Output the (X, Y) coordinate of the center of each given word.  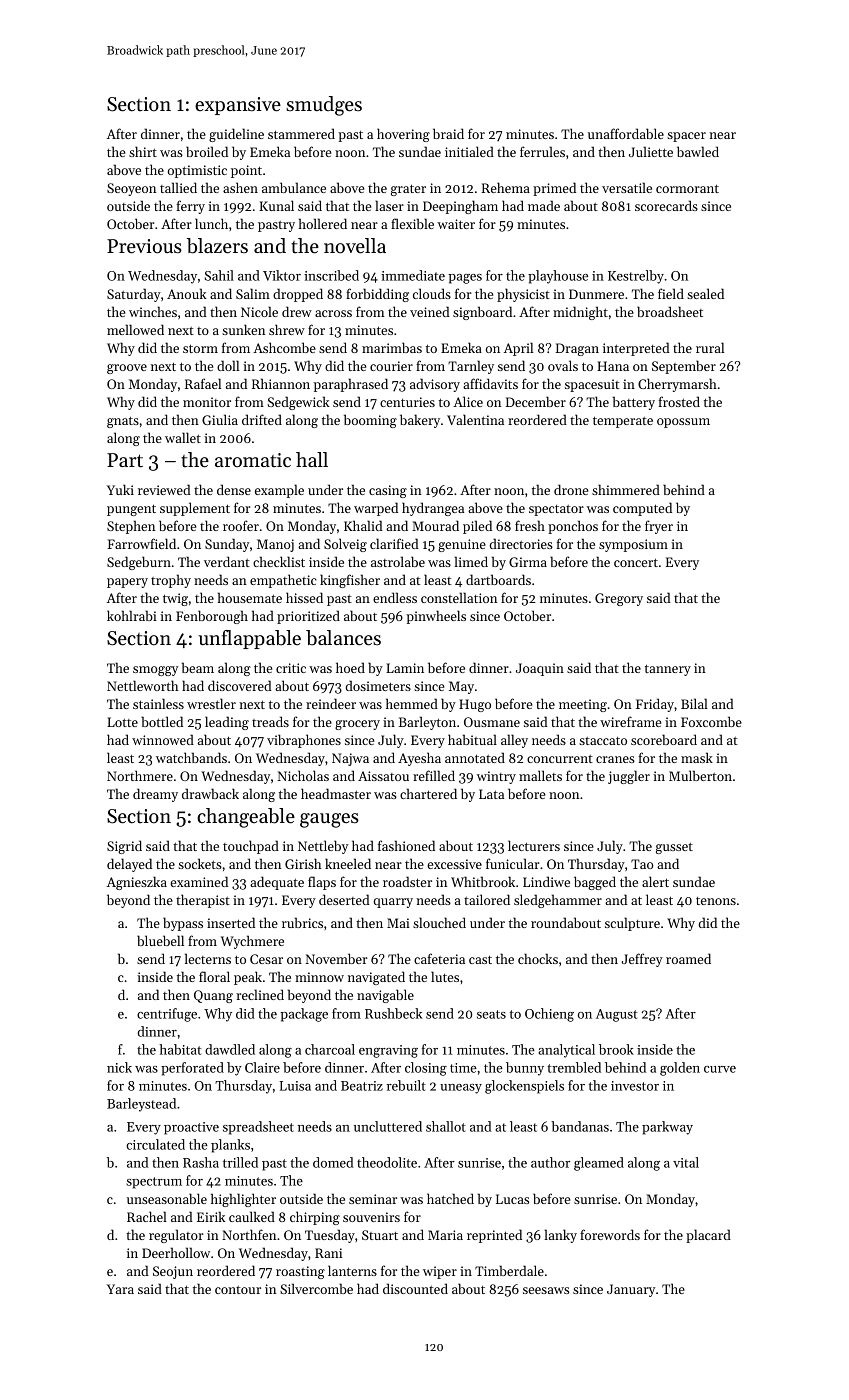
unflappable (249, 639)
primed (554, 189)
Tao (642, 864)
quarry (393, 903)
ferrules (542, 151)
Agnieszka (137, 883)
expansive (238, 106)
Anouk (187, 293)
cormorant (687, 188)
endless (395, 597)
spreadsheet (258, 1128)
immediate (413, 275)
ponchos (573, 527)
